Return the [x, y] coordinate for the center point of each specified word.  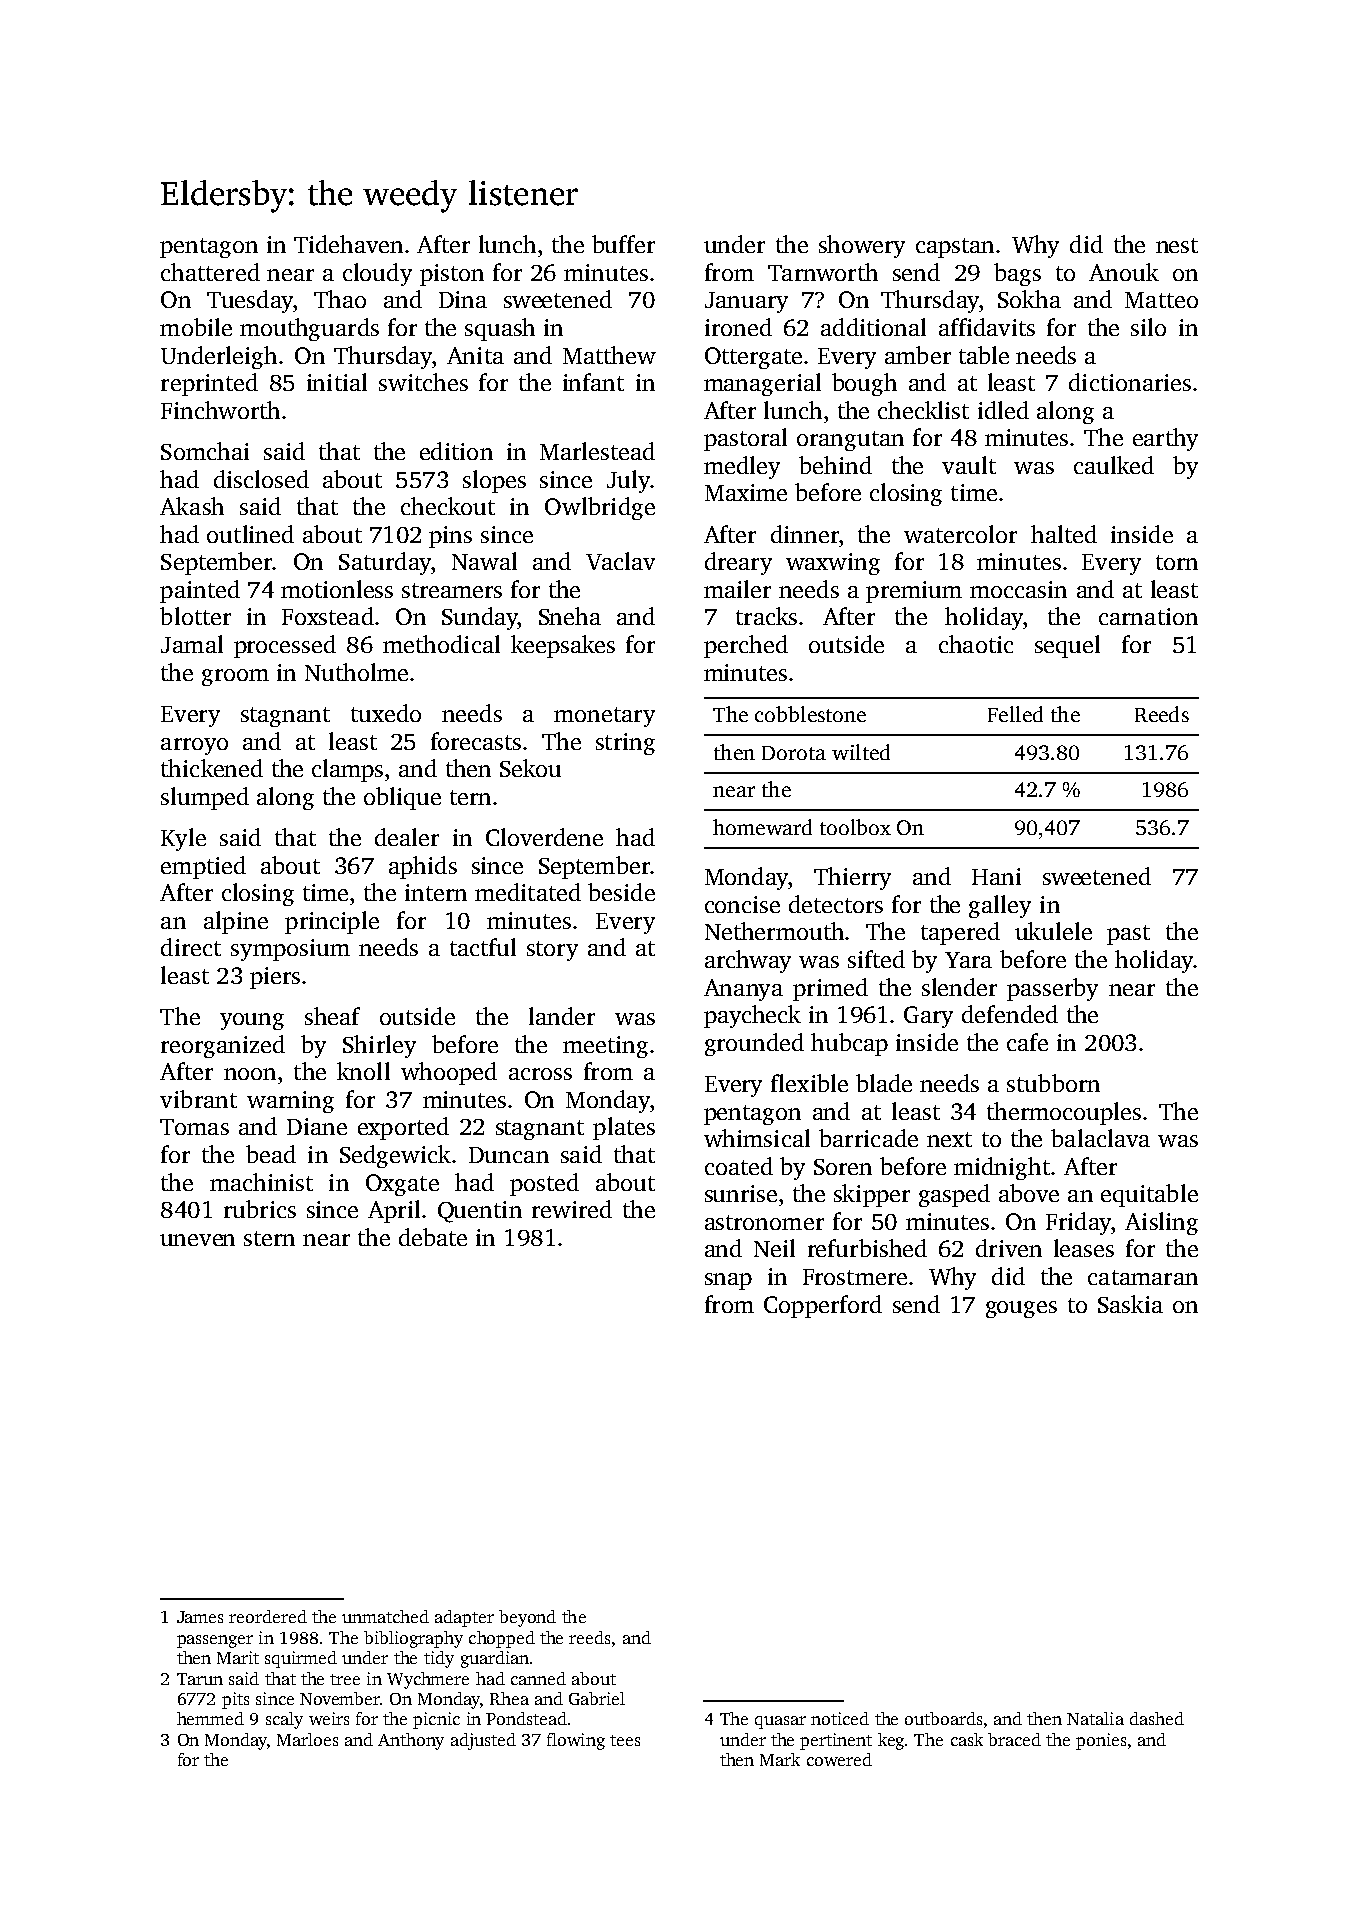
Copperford [823, 1306]
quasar [780, 1722]
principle [332, 922]
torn [1177, 562]
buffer [623, 244]
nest [1177, 245]
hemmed [210, 1718]
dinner [805, 534]
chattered [210, 272]
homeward [762, 827]
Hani [996, 876]
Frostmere [855, 1277]
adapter [464, 1618]
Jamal [192, 644]
